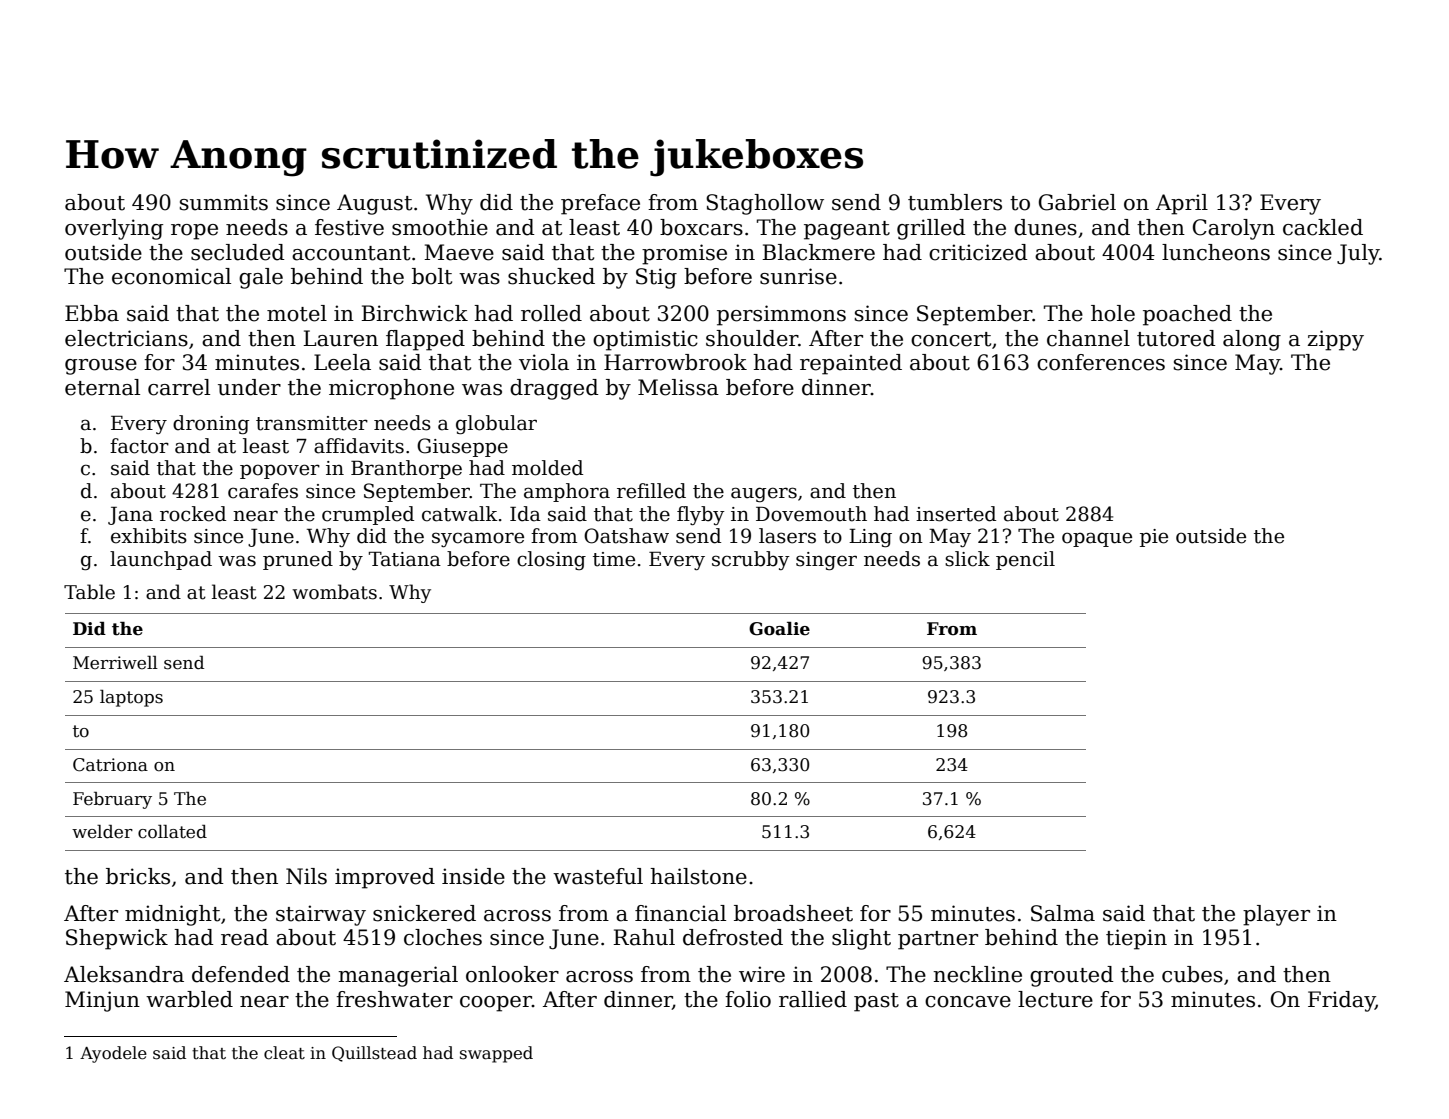 The width and height of the image is (1449, 1119). Describe the element at coordinates (462, 447) in the image. I see `Giuseppe` at that location.
